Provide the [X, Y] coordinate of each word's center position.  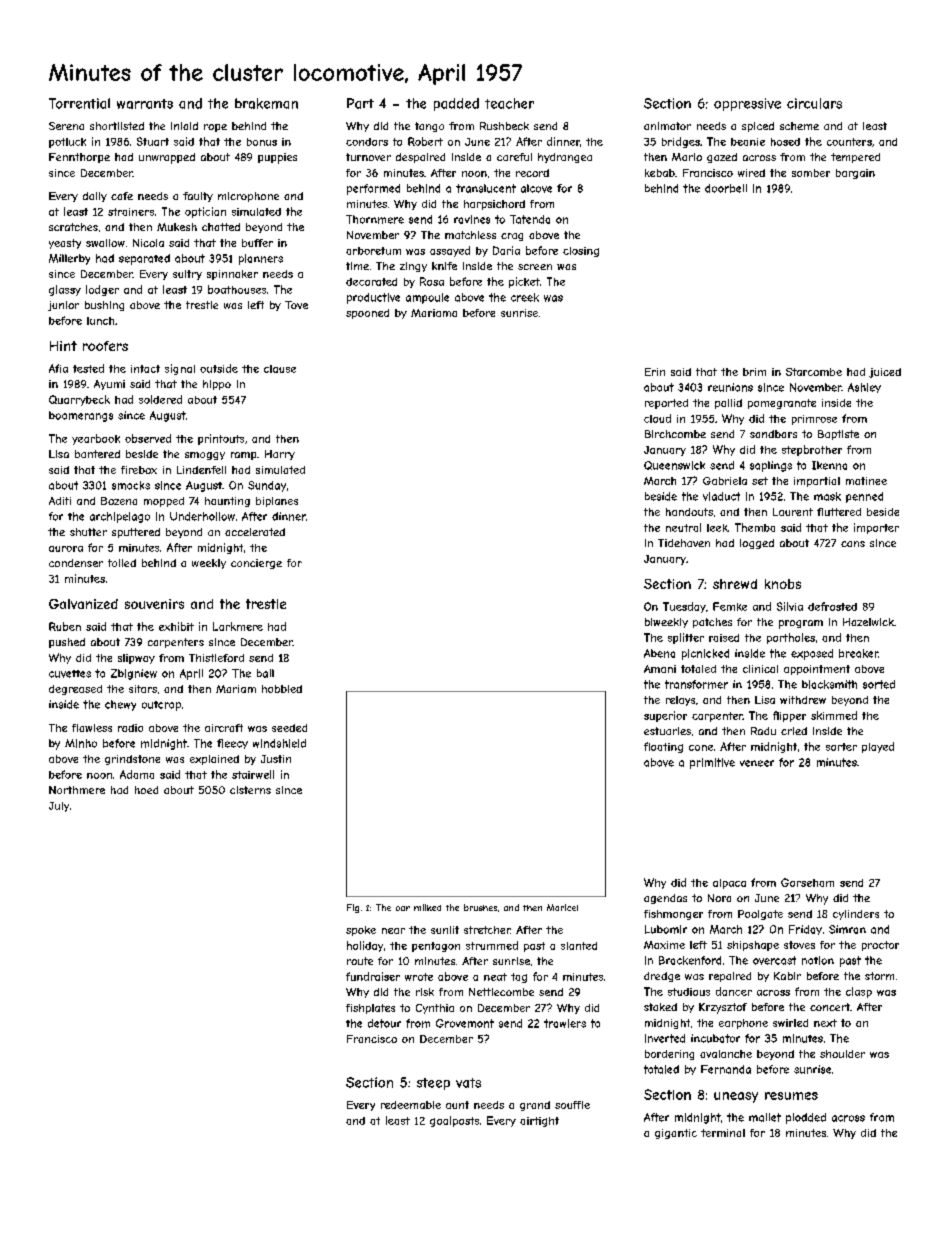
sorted [879, 684]
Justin [276, 759]
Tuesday [684, 607]
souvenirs [154, 604]
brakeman [266, 103]
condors [367, 142]
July [59, 807]
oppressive [747, 104]
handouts [689, 512]
